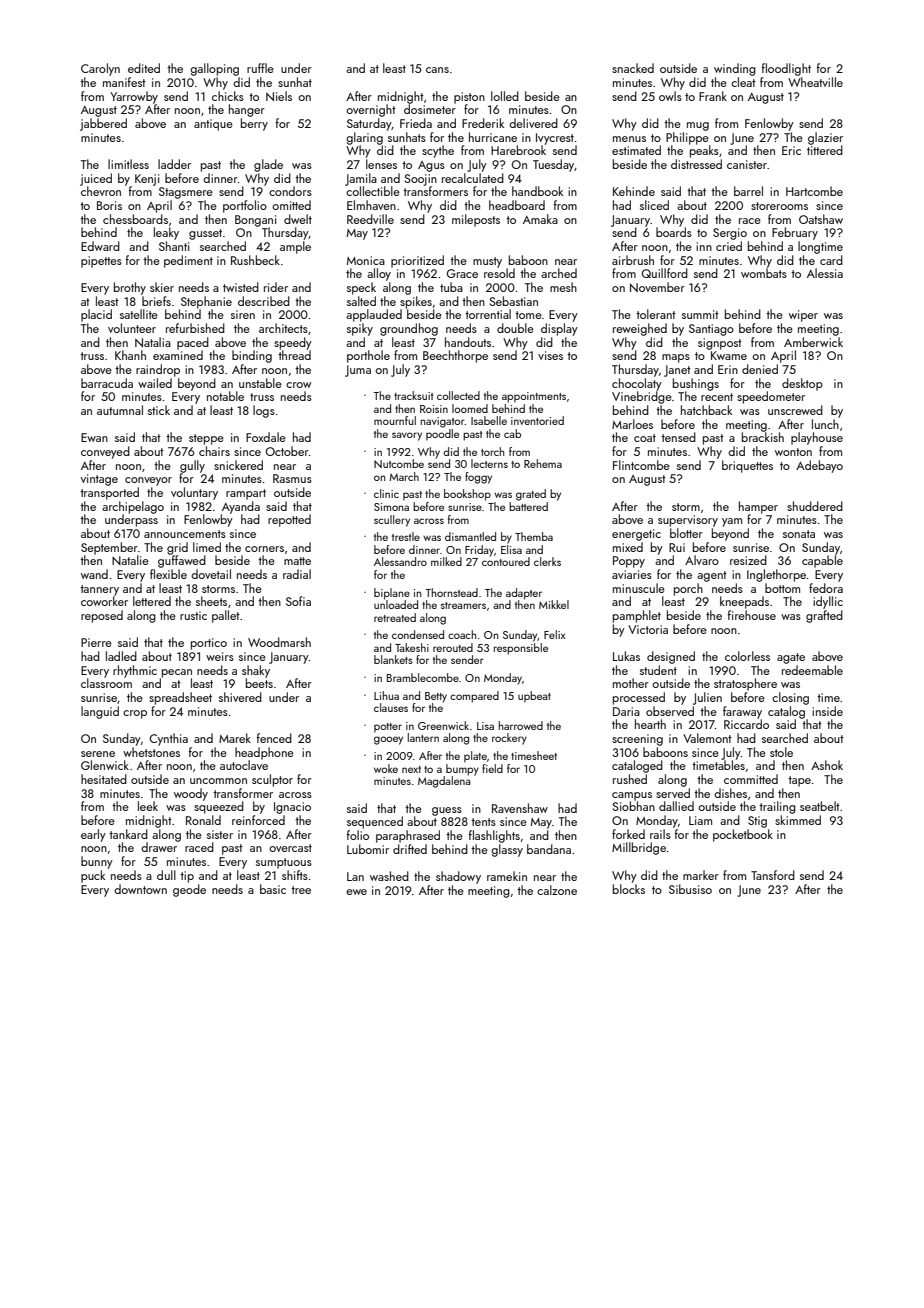  Describe the element at coordinates (521, 649) in the document. I see `responsible` at that location.
